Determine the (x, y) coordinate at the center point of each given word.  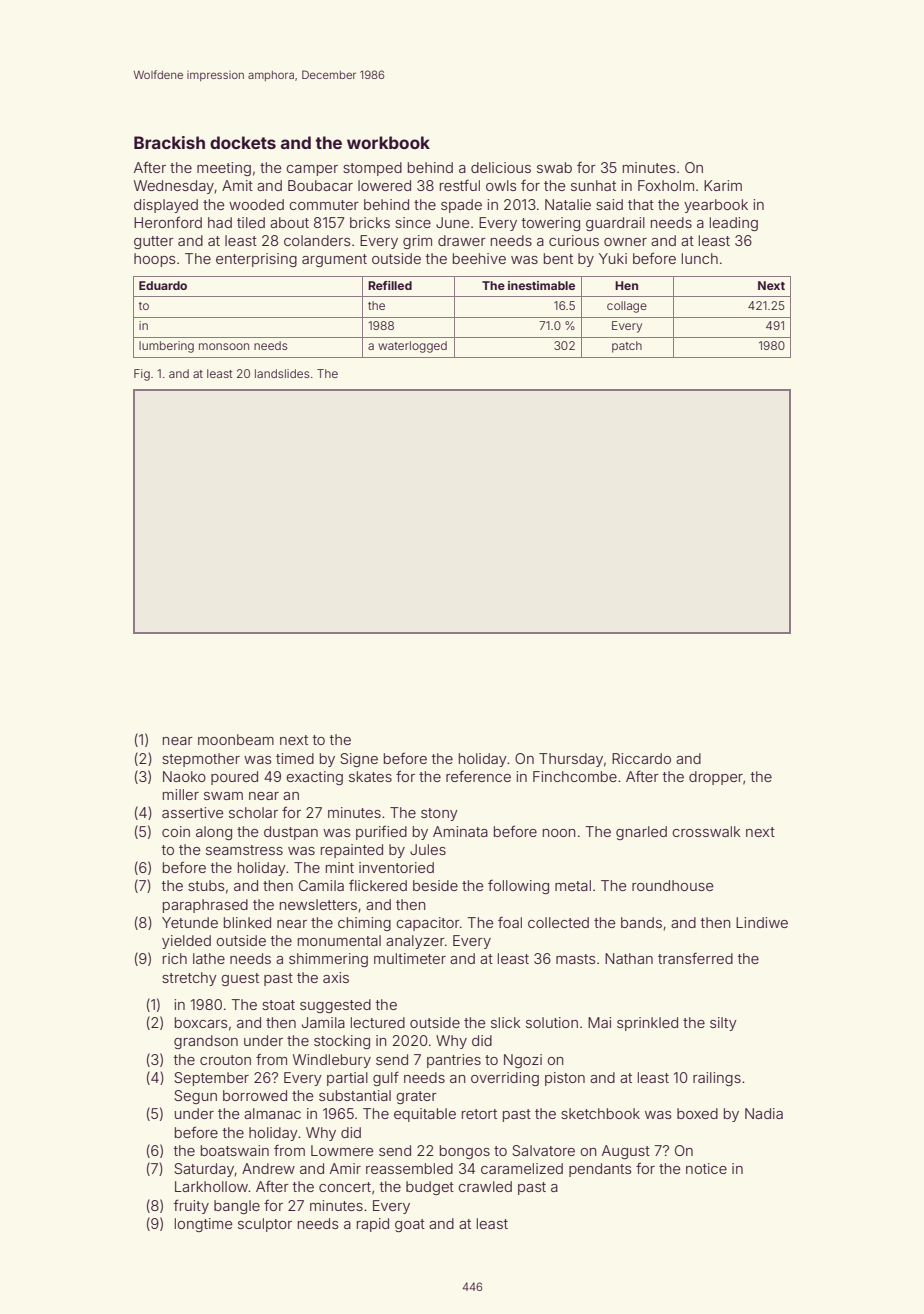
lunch (700, 258)
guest (240, 979)
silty (723, 1024)
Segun (195, 1097)
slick (506, 1022)
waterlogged (412, 347)
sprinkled (647, 1024)
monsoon (224, 346)
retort (479, 1114)
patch (627, 347)
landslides (282, 373)
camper (312, 170)
